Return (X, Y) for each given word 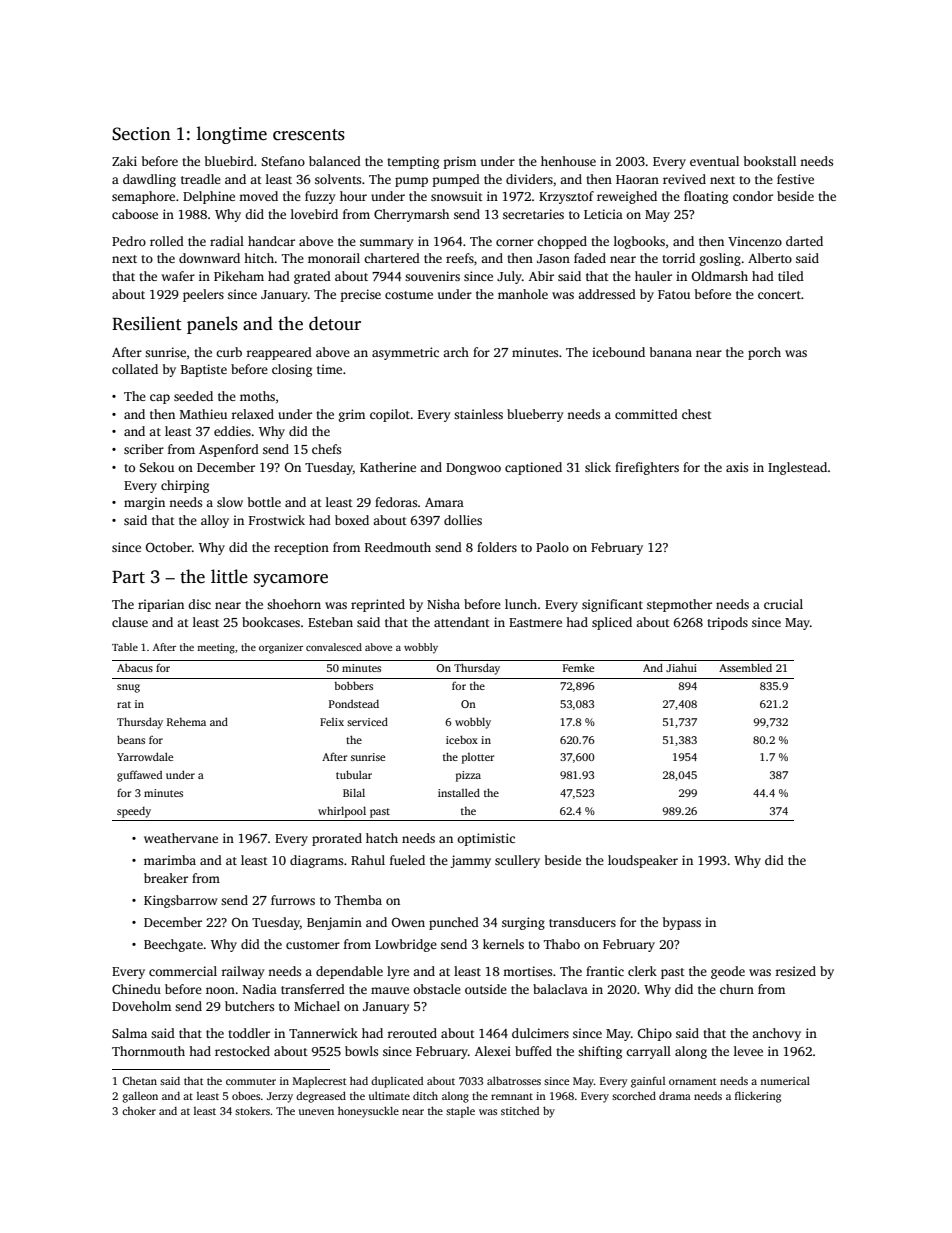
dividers (529, 179)
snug (128, 688)
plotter (478, 758)
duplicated (397, 1082)
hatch (382, 838)
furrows (293, 900)
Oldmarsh (720, 276)
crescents (309, 135)
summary (386, 244)
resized (795, 971)
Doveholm (141, 1006)
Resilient (147, 323)
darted (804, 241)
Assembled (745, 667)
